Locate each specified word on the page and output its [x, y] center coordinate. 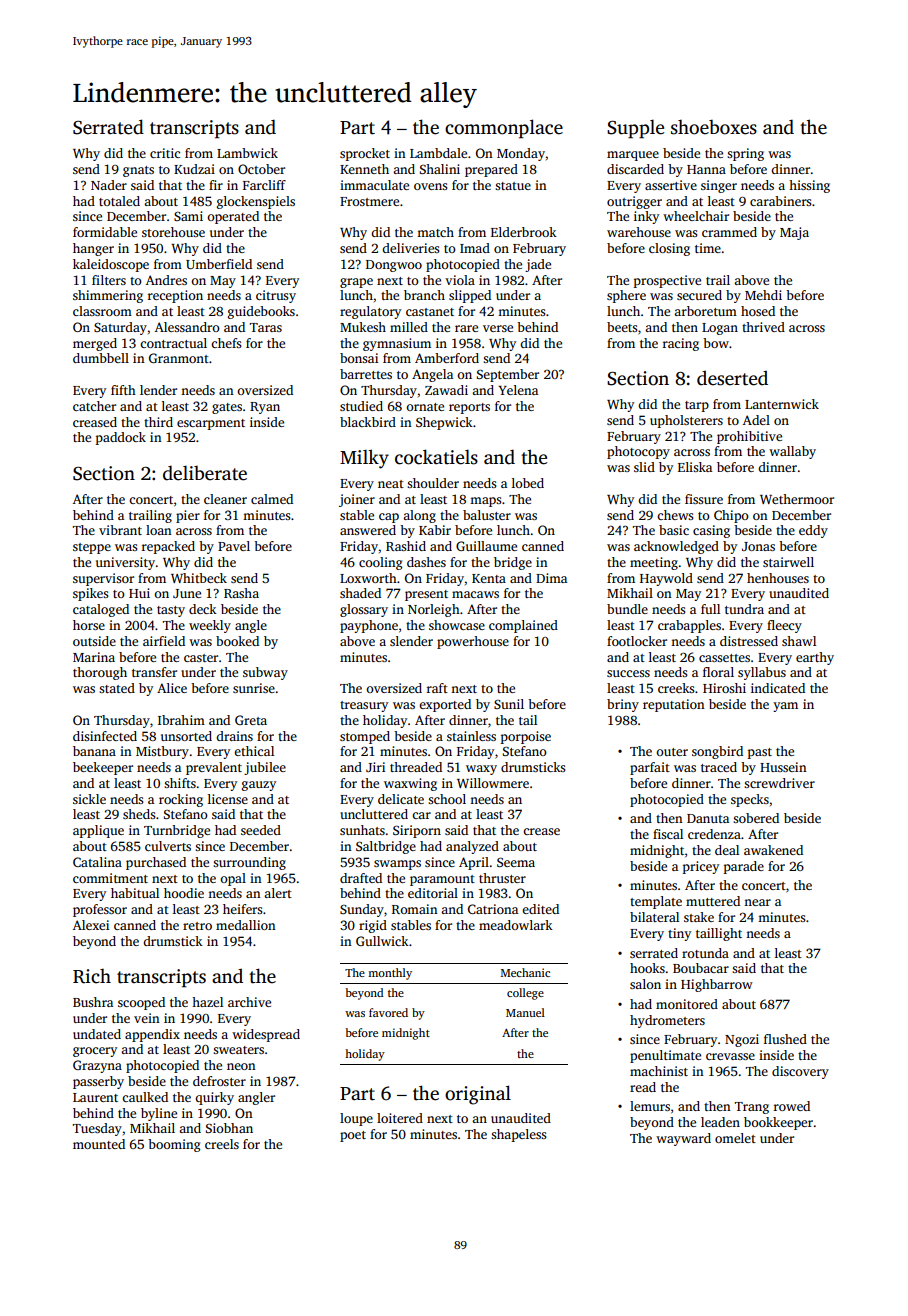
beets [622, 327]
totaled [119, 201]
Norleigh [434, 610]
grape [356, 283]
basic [674, 530]
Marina [94, 657]
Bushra [93, 1002]
